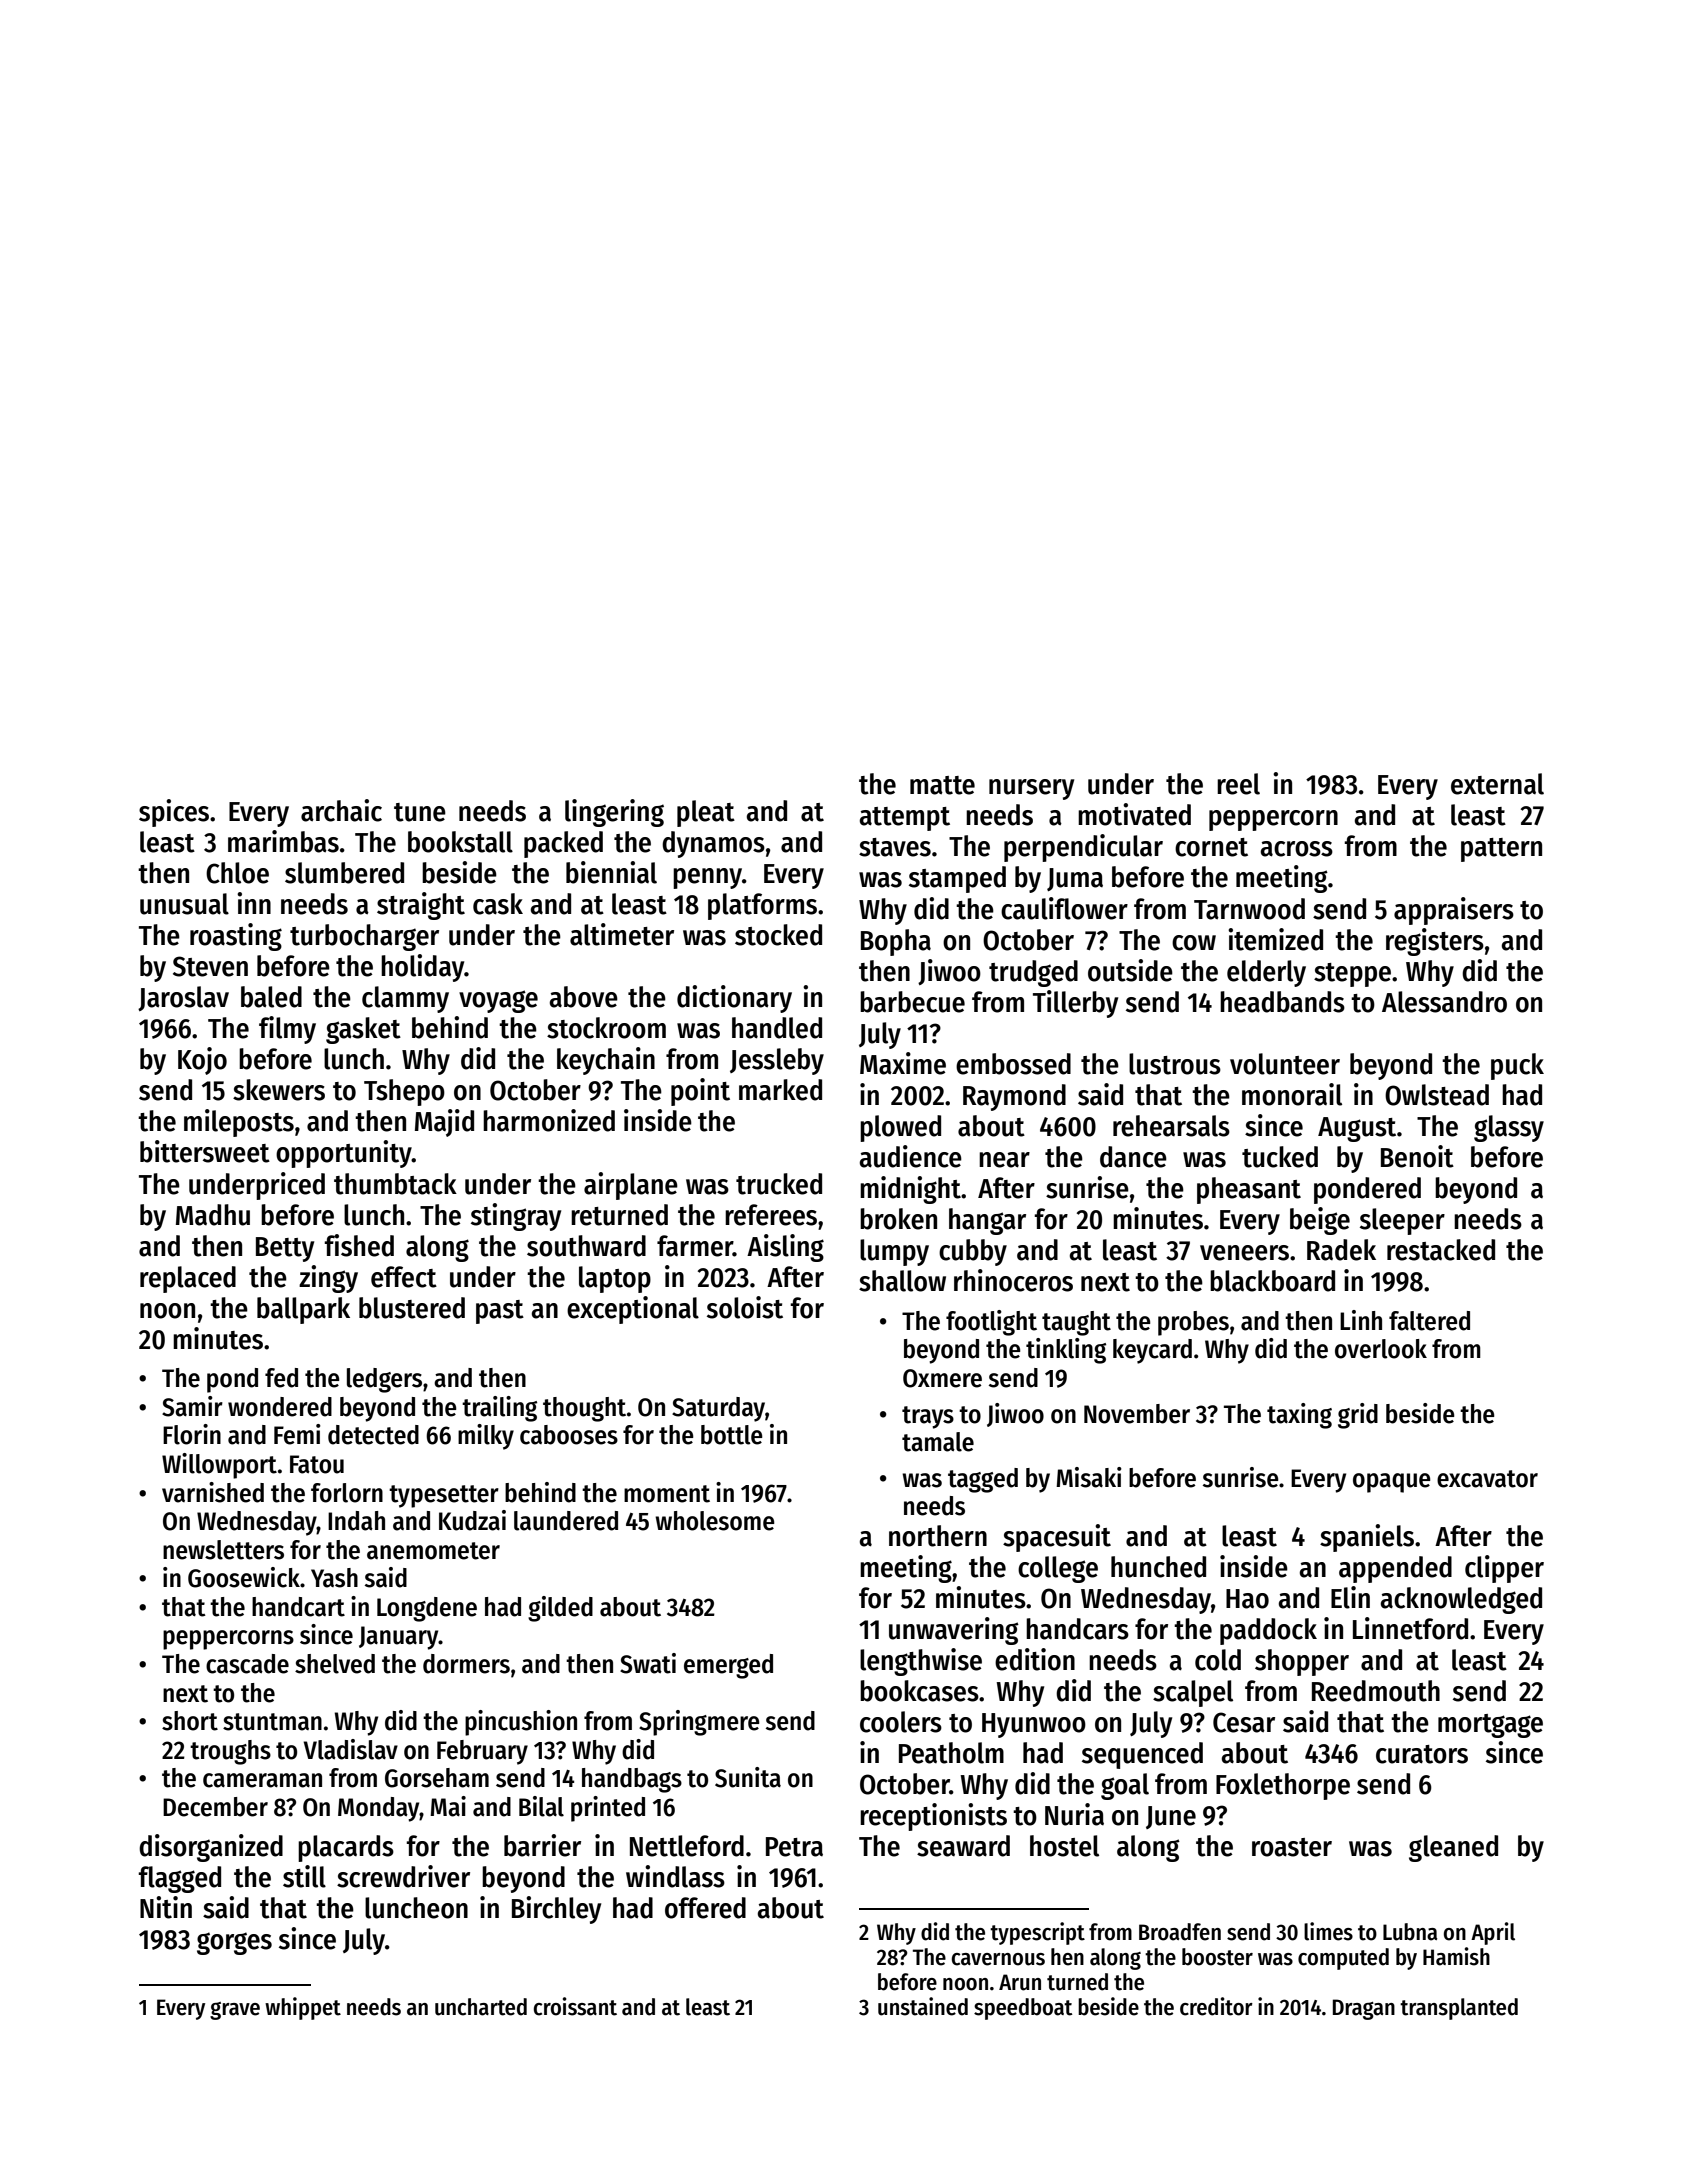 The height and width of the document is (2178, 1683). Describe the element at coordinates (444, 1496) in the document. I see `typesetter` at that location.
